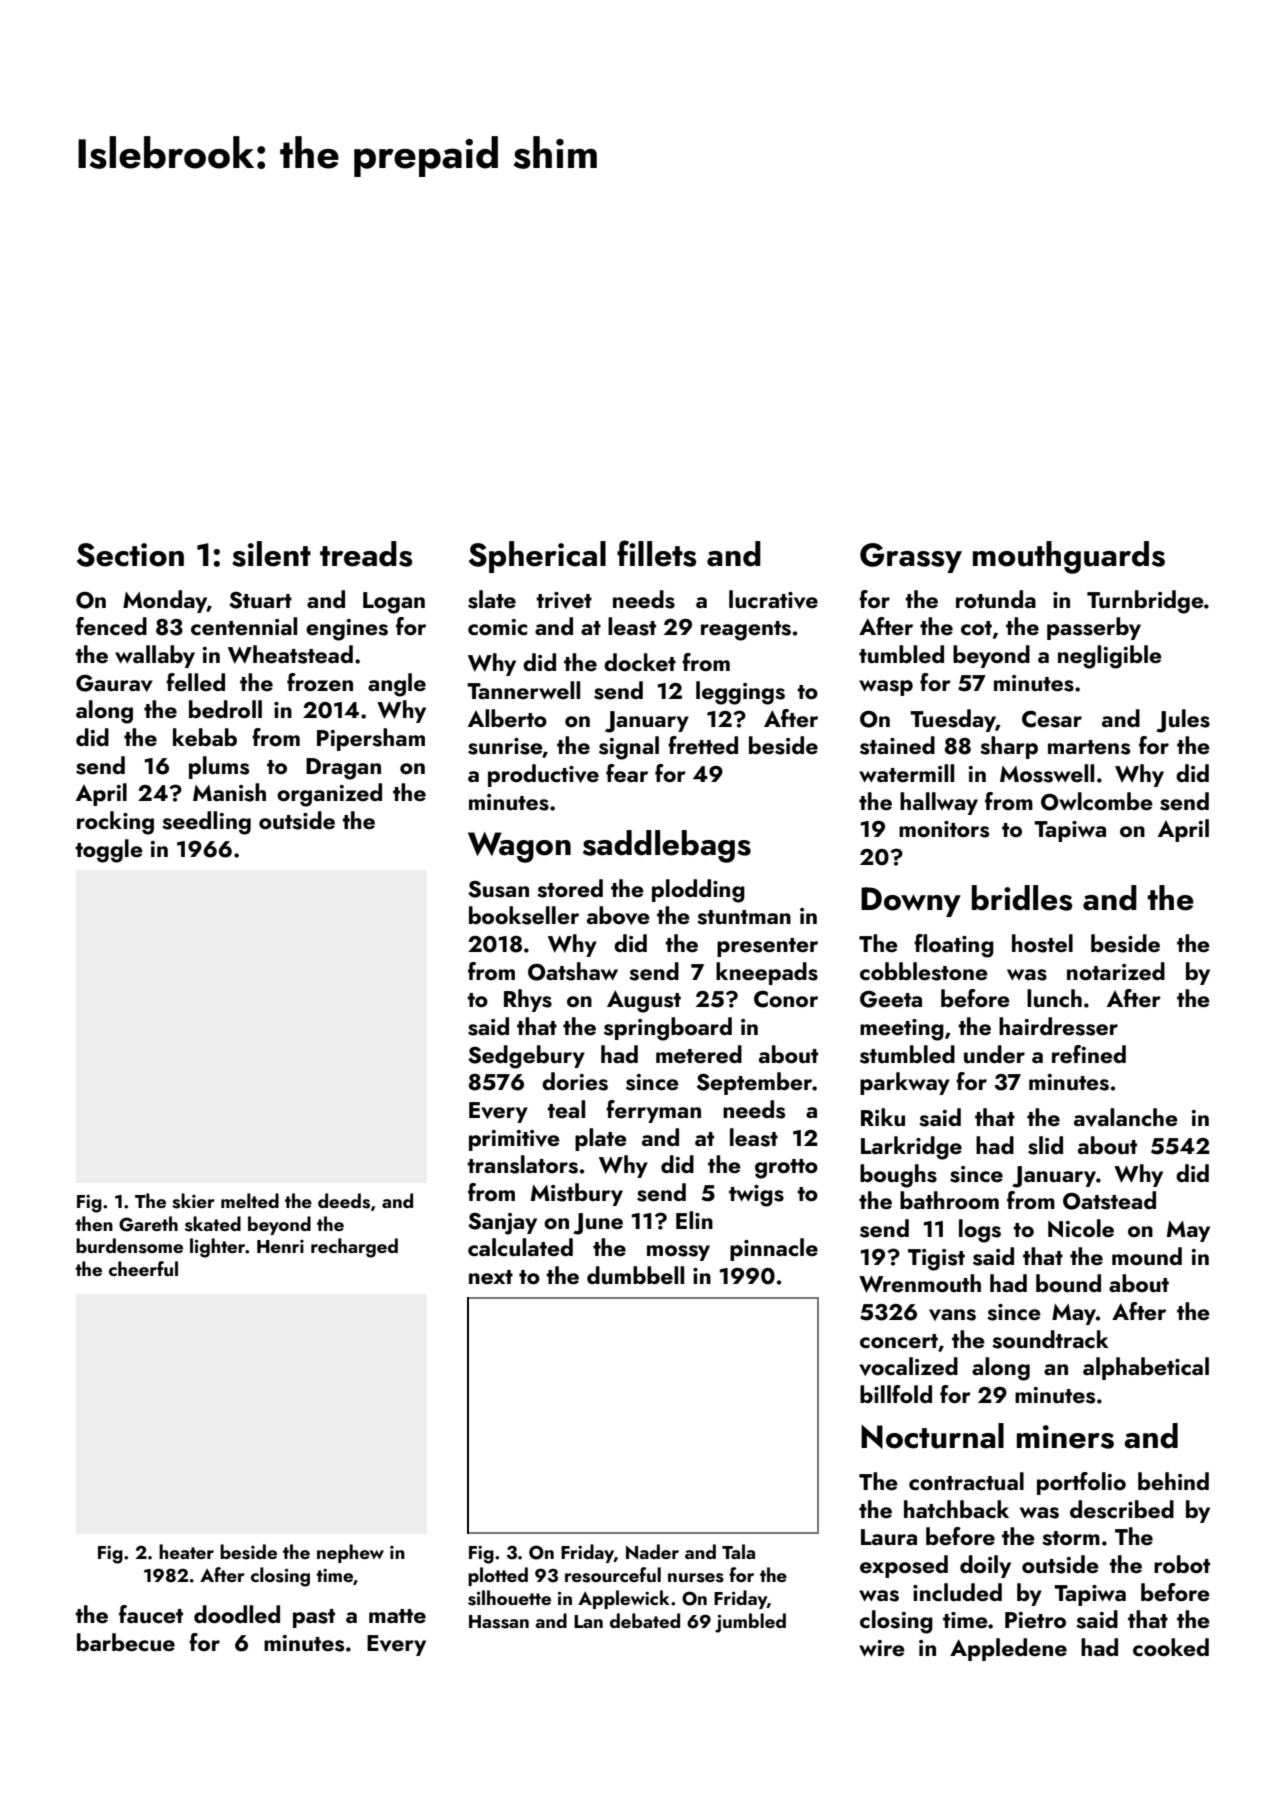 The image size is (1286, 1819). I want to click on faucet, so click(151, 1614).
